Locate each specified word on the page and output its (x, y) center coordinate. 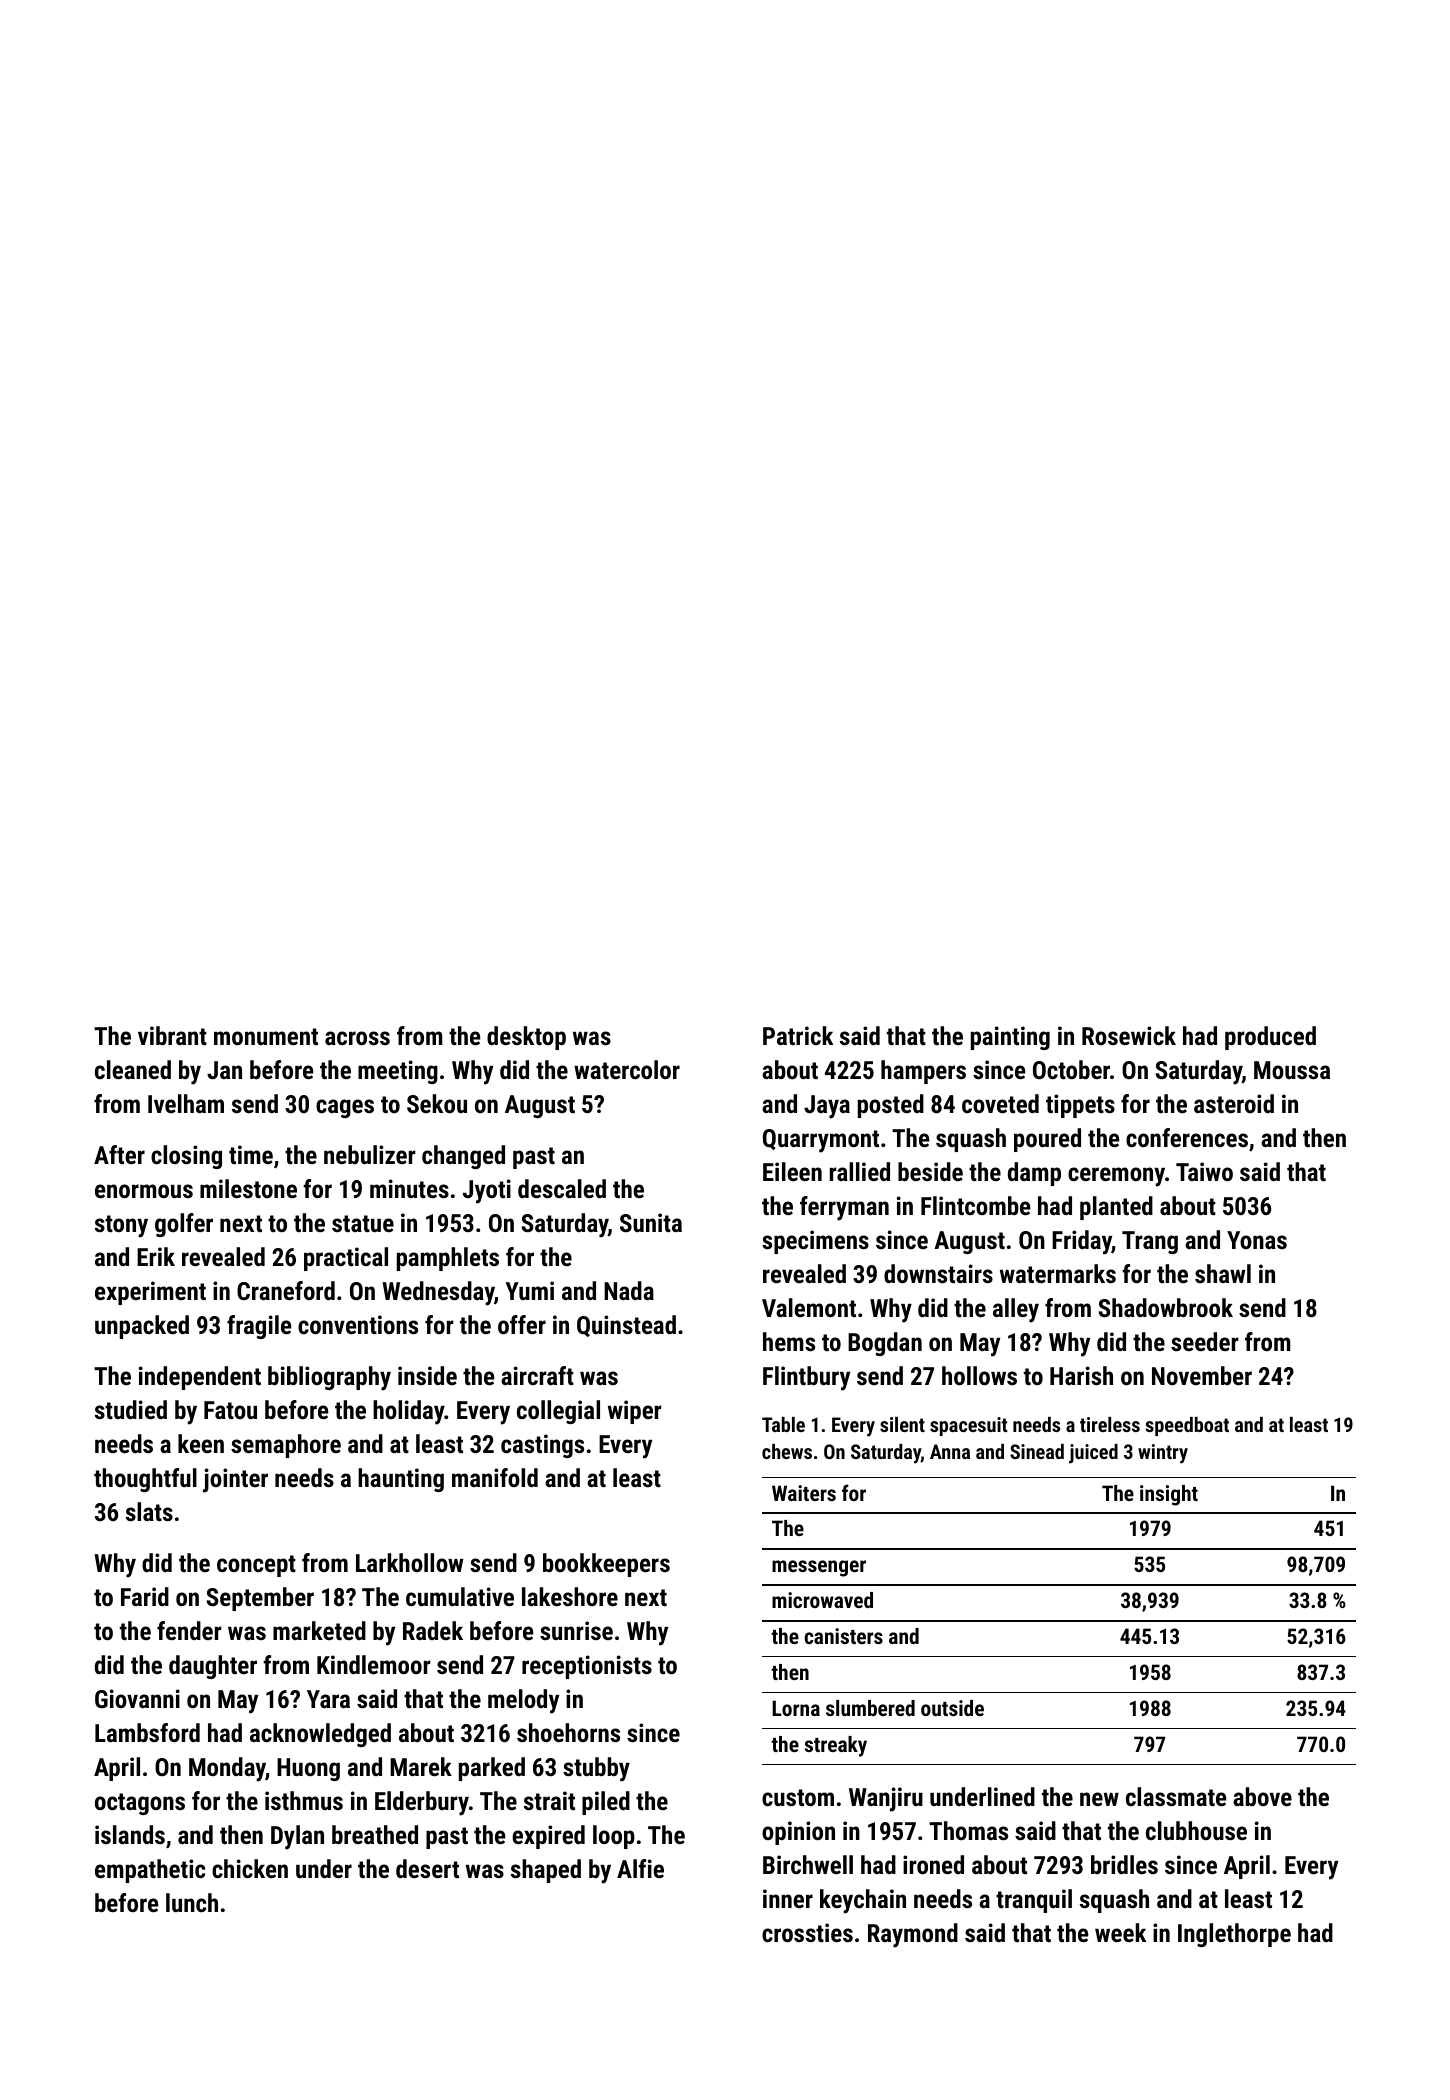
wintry (1163, 1454)
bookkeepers (606, 1565)
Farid (145, 1596)
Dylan (297, 1837)
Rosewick (1129, 1035)
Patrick (798, 1035)
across (357, 1038)
